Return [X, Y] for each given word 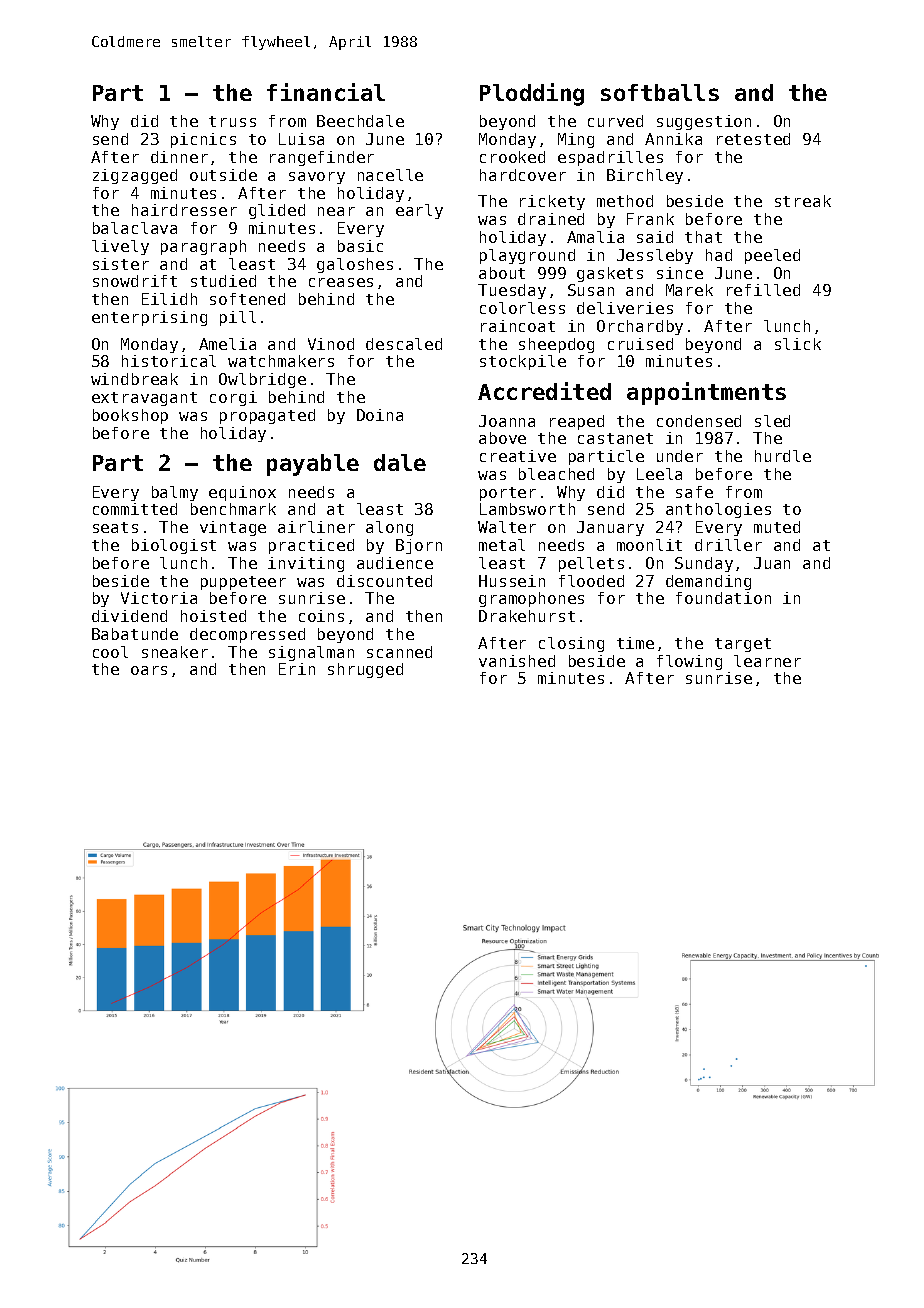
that [703, 237]
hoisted [213, 616]
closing [571, 644]
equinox [242, 493]
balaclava [135, 228]
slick [798, 344]
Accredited [544, 391]
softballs [660, 92]
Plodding [532, 94]
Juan [772, 563]
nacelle [390, 175]
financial [326, 92]
